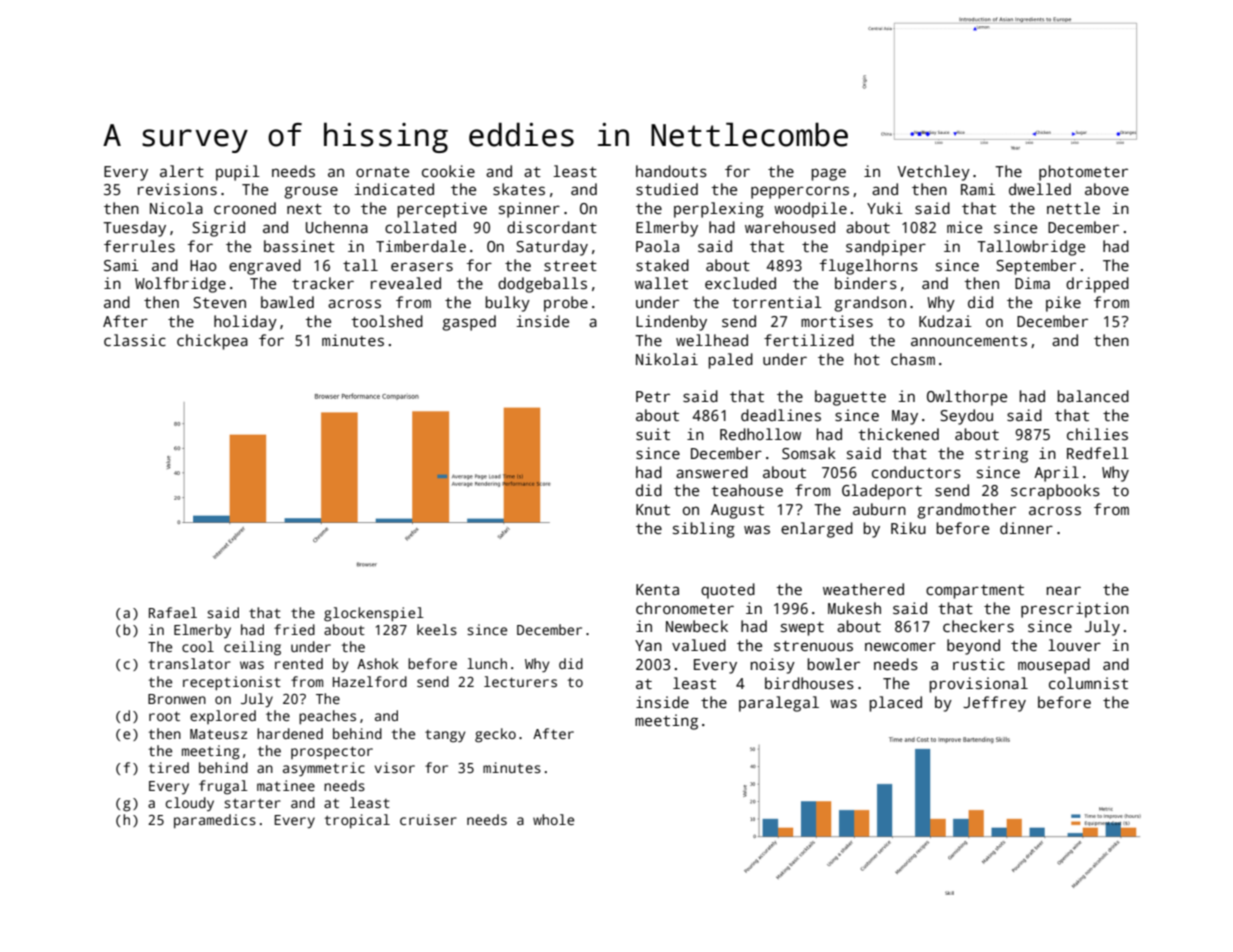  I want to click on whole, so click(553, 819).
